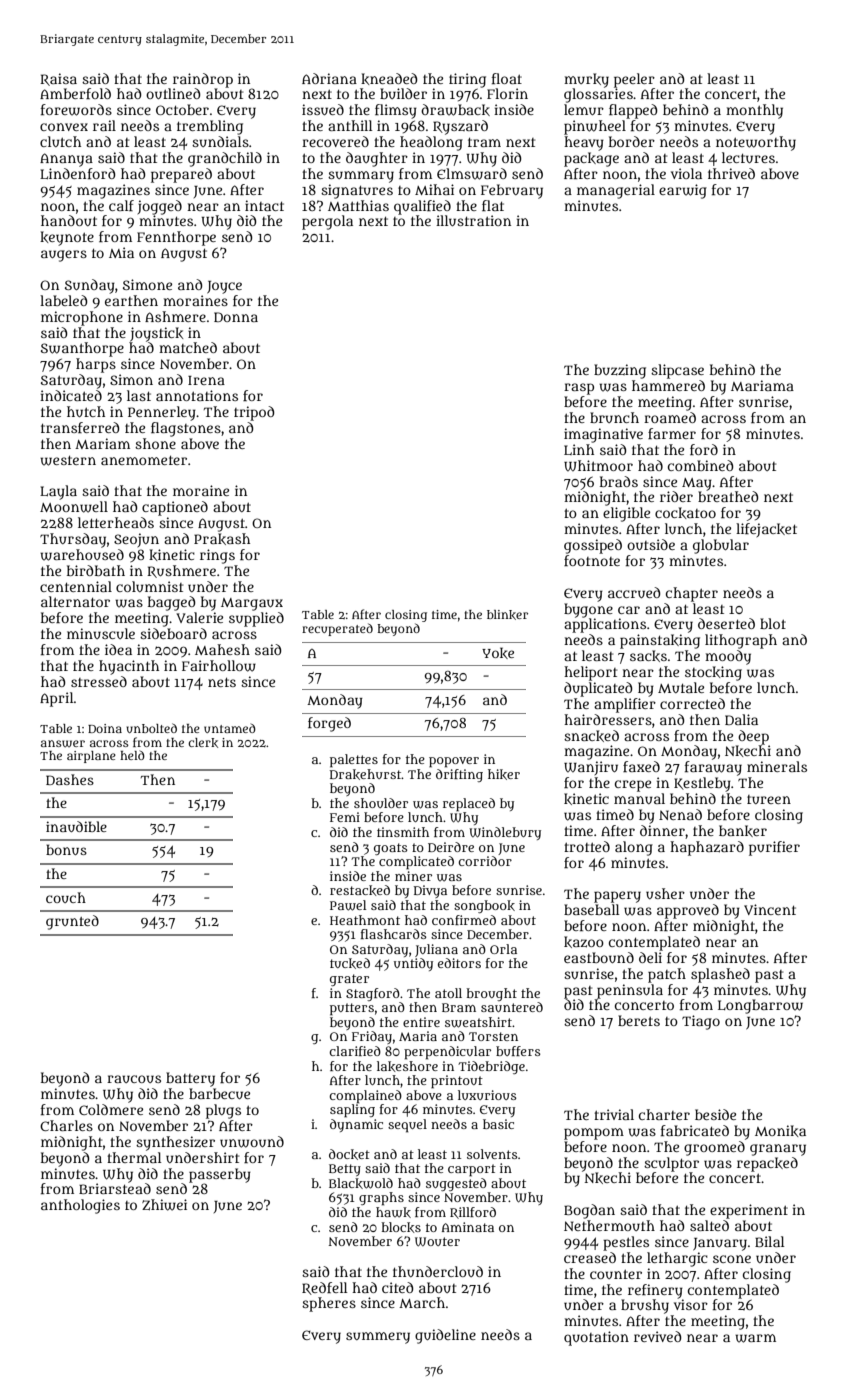 Image resolution: width=849 pixels, height=1400 pixels. What do you see at coordinates (616, 191) in the screenshot?
I see `managerial` at bounding box center [616, 191].
